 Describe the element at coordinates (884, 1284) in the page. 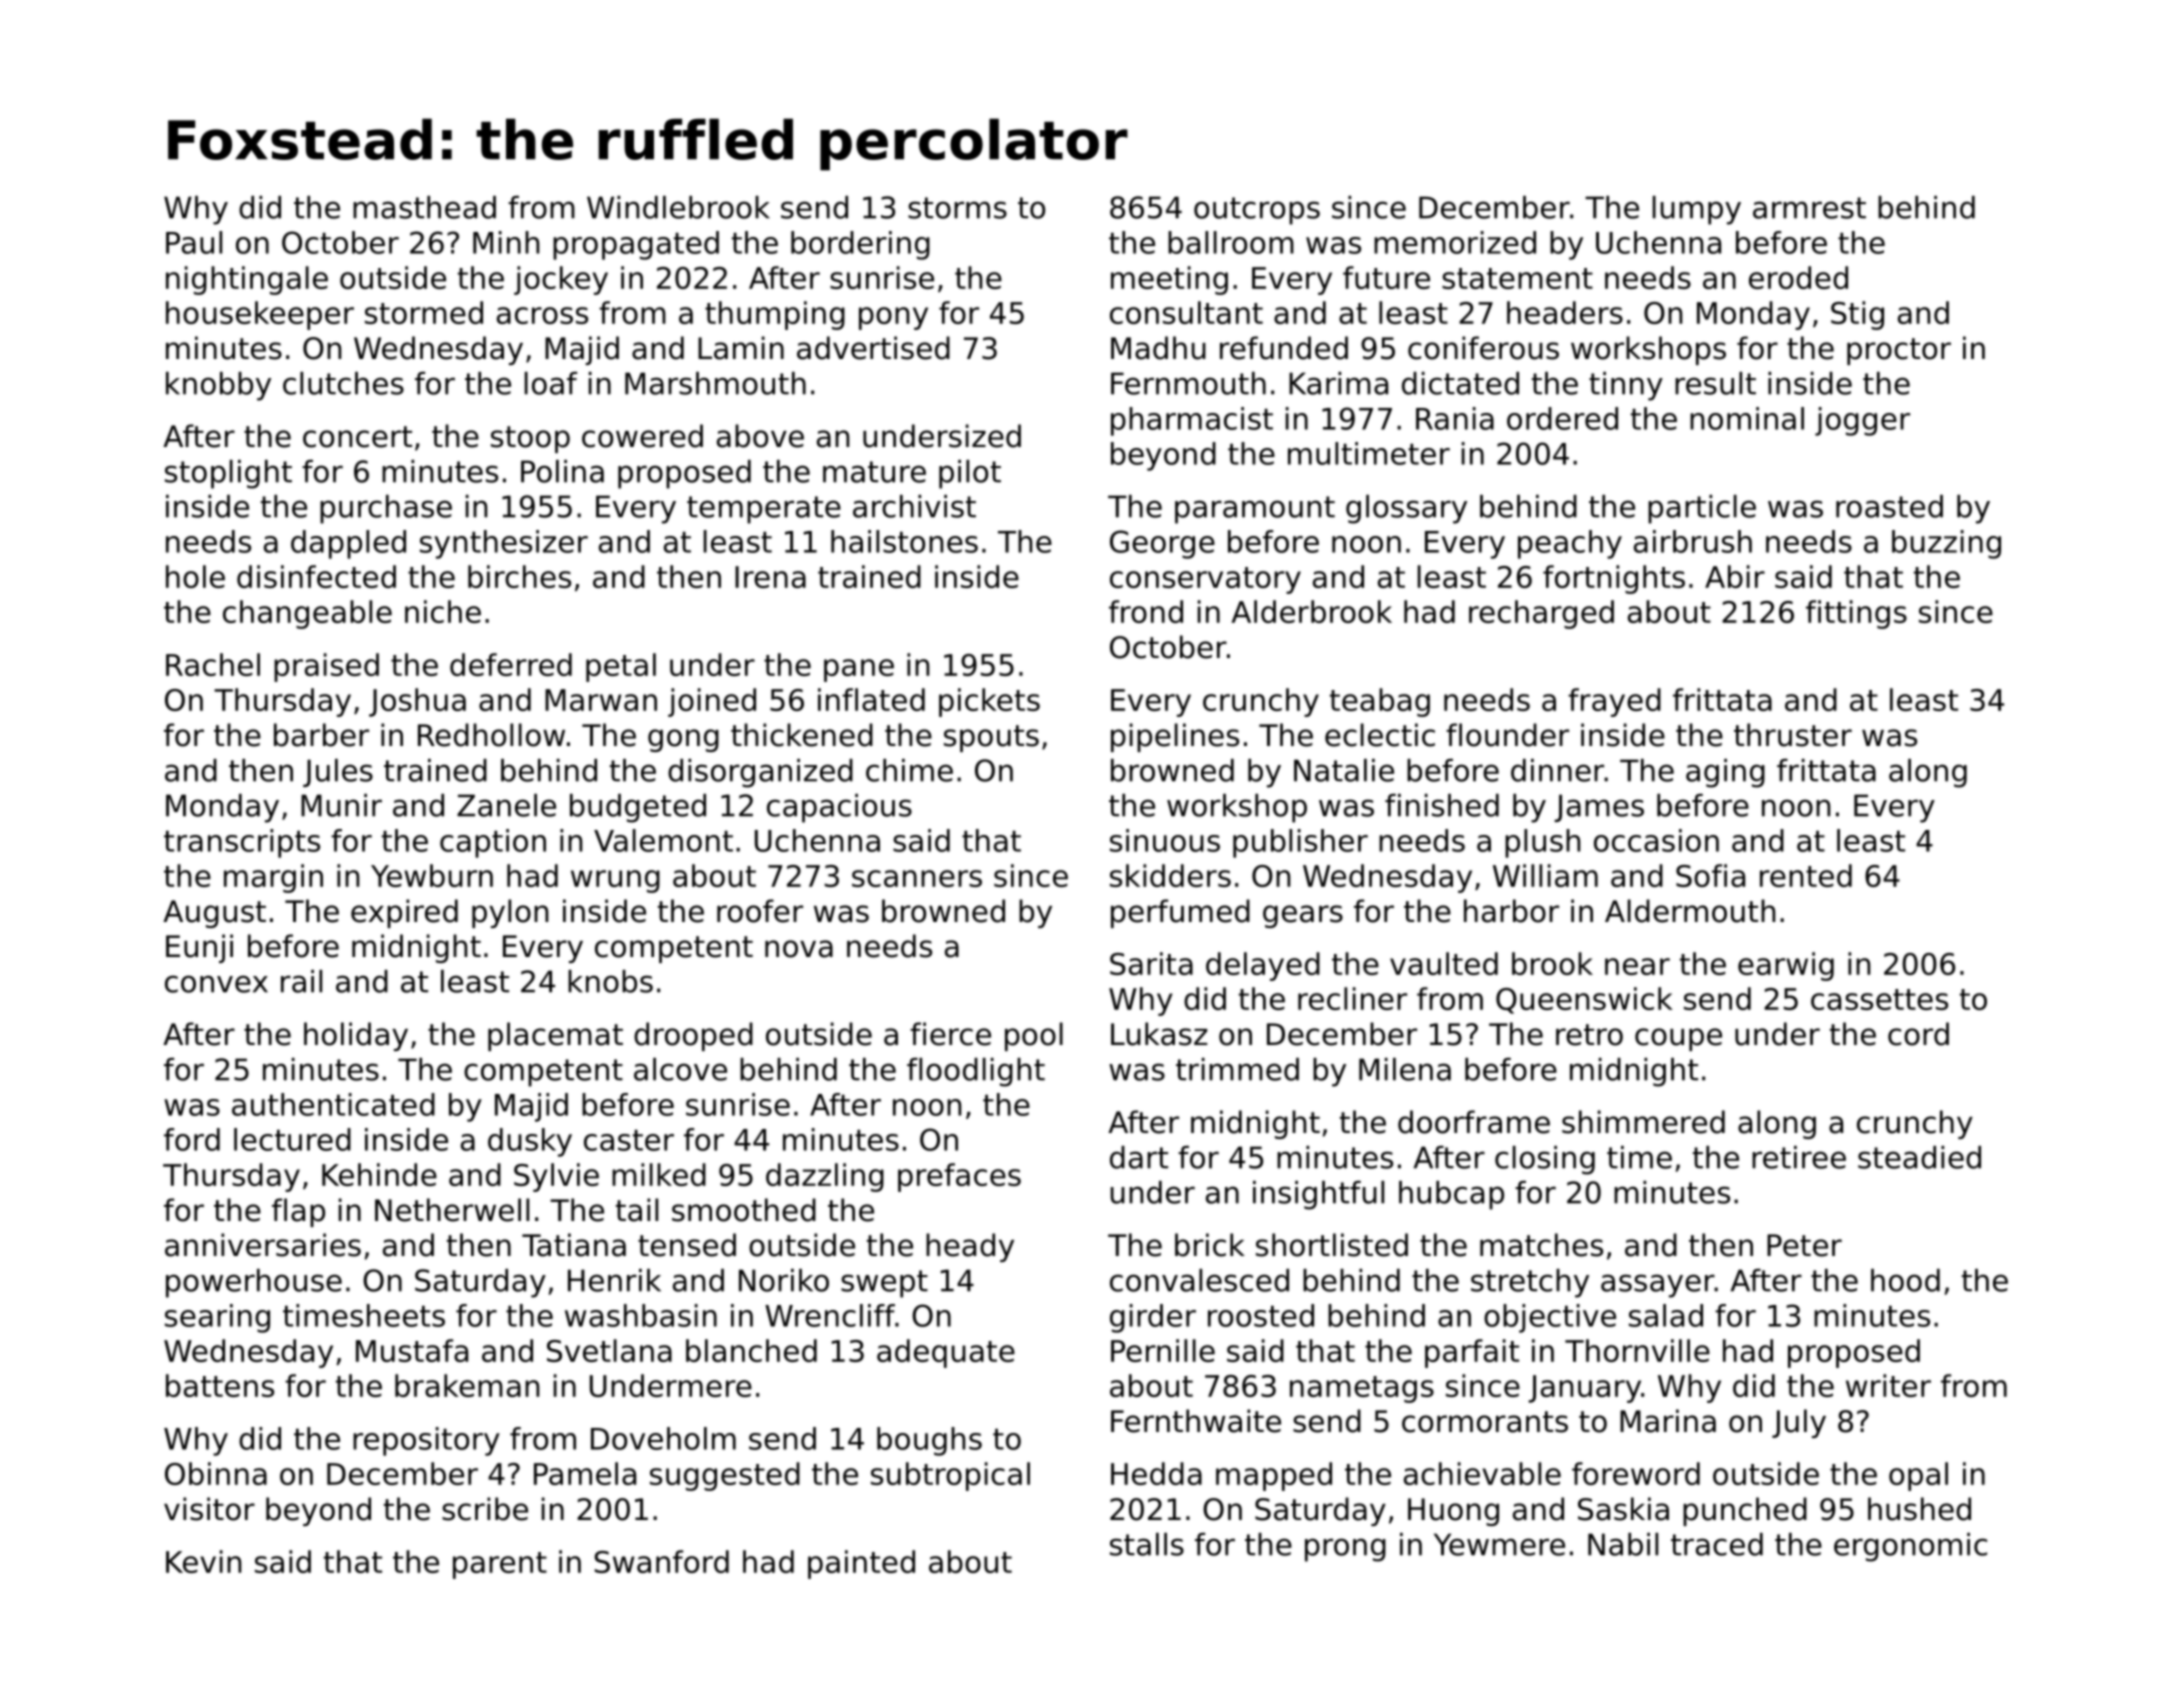

I see `swept` at that location.
